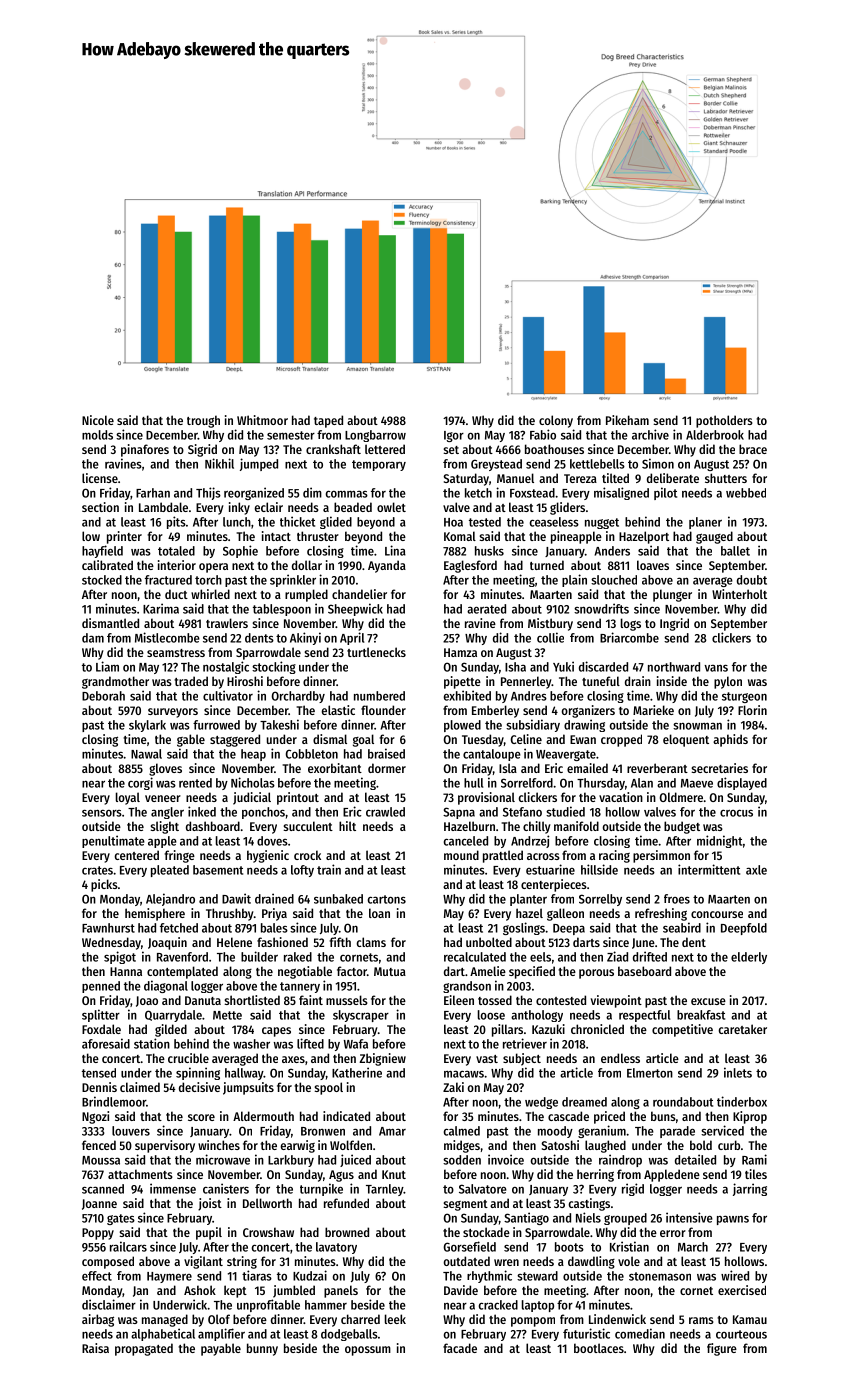 Image resolution: width=849 pixels, height=1400 pixels. I want to click on geranium, so click(602, 1131).
